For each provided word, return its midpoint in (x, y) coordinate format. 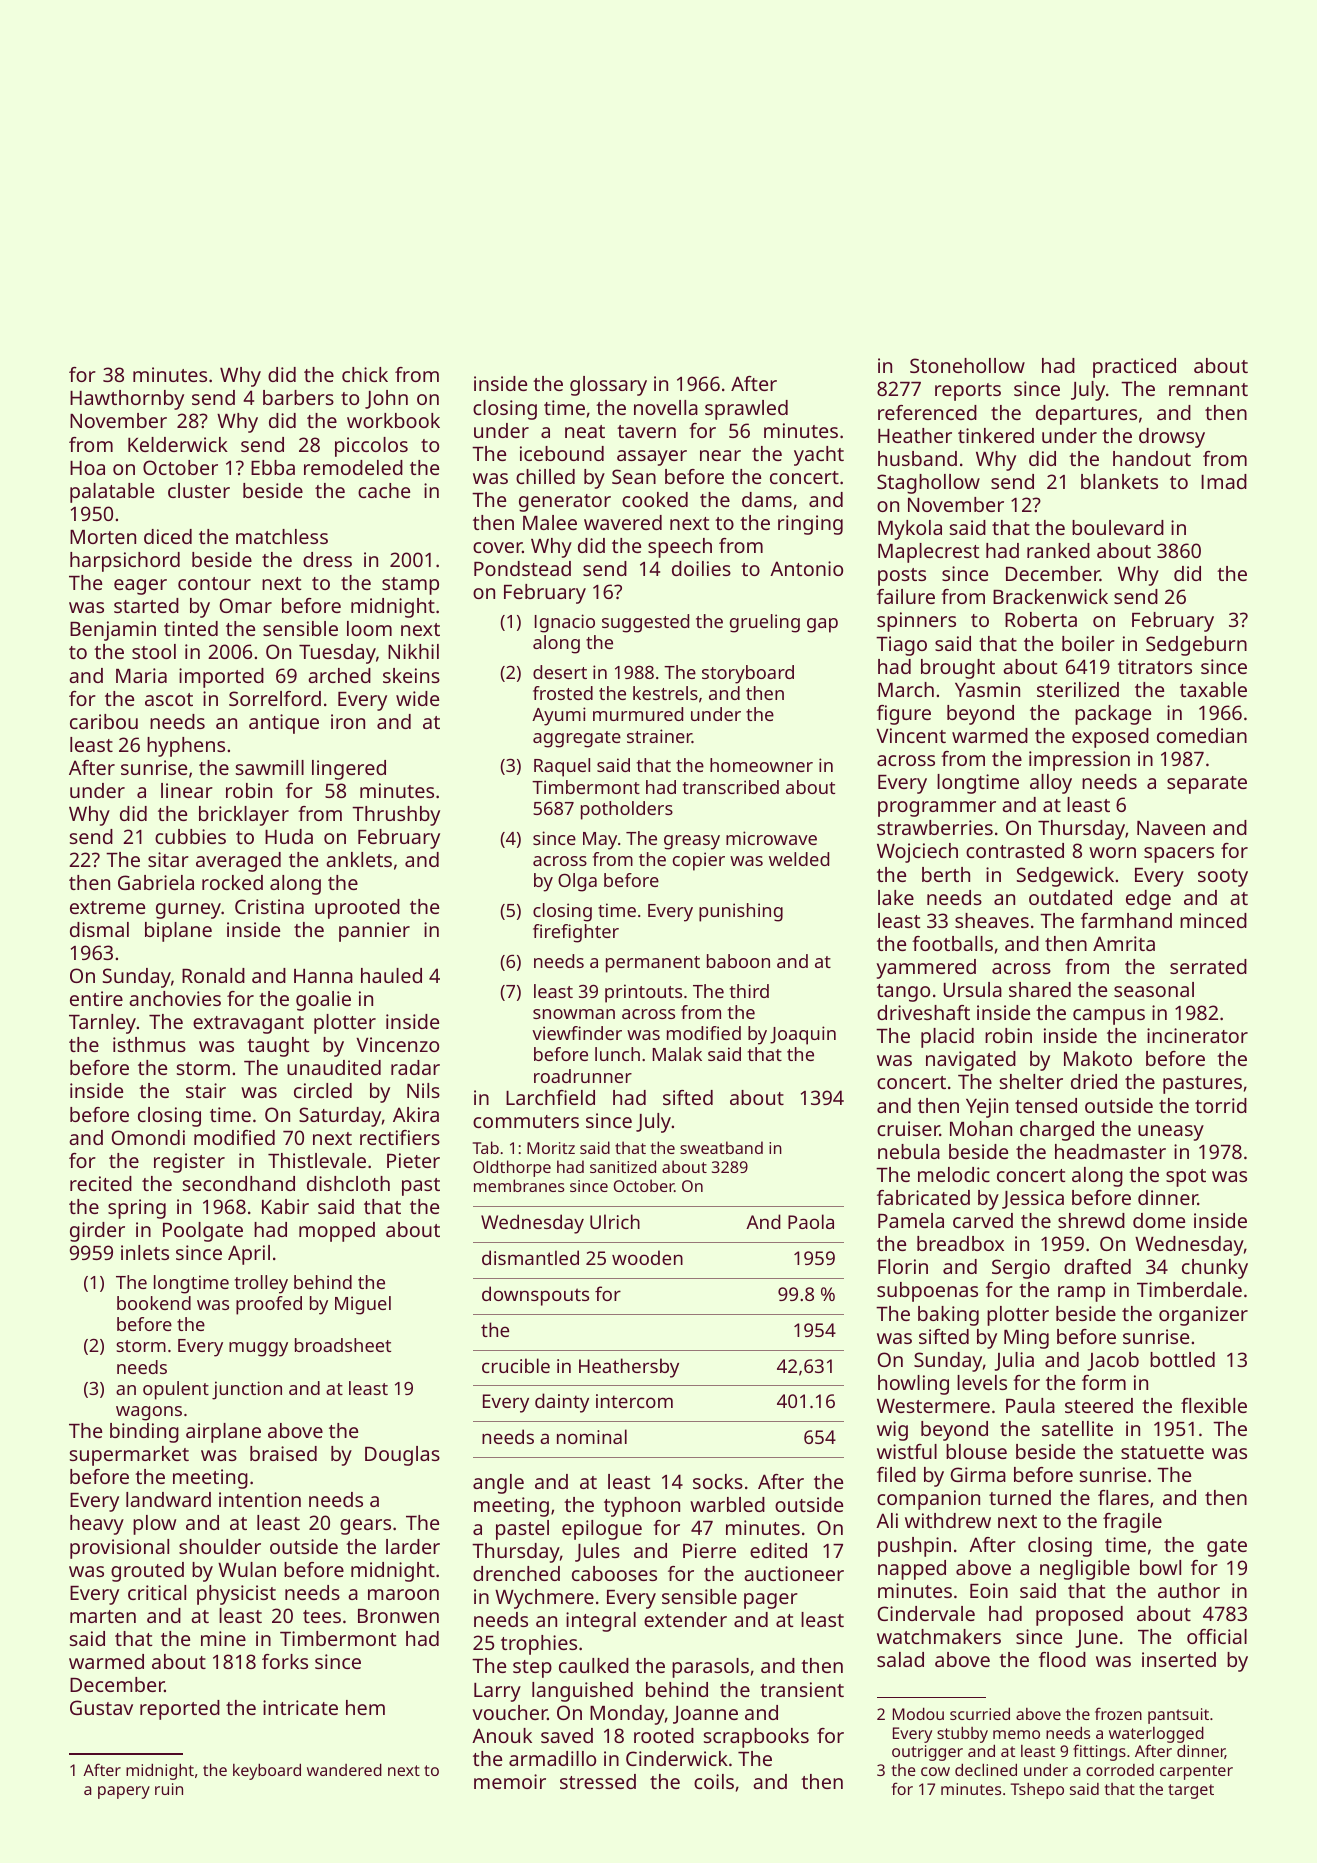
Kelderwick (178, 444)
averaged (238, 862)
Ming (1026, 1339)
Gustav (101, 1707)
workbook (393, 420)
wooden (647, 1257)
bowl (1160, 1567)
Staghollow (928, 484)
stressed (598, 1781)
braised (283, 1453)
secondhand (239, 1183)
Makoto (1098, 1058)
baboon (738, 961)
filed (896, 1474)
